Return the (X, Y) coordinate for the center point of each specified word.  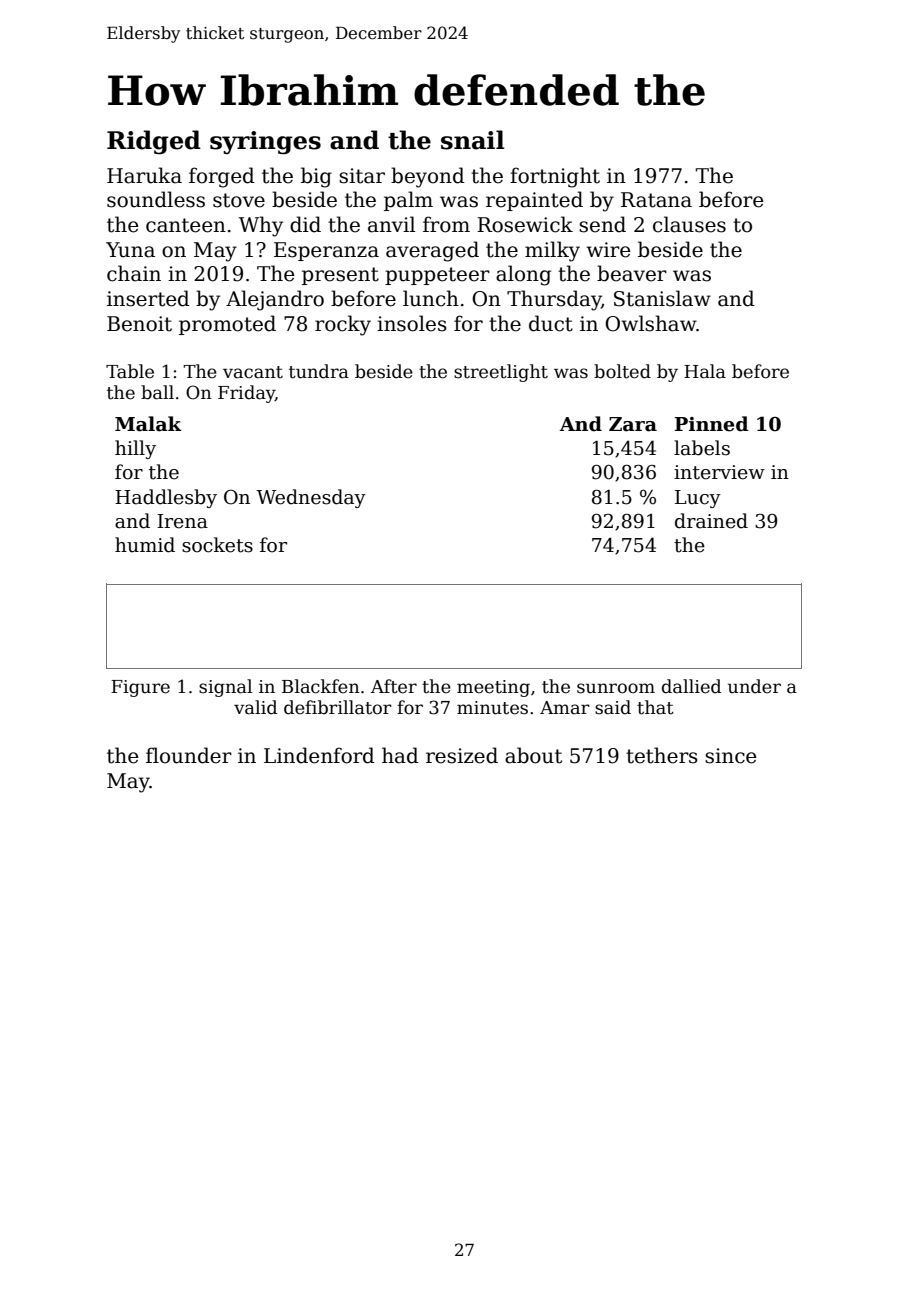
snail (473, 140)
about (533, 755)
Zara (633, 424)
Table (130, 371)
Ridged (154, 142)
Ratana (656, 200)
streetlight (501, 373)
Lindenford (319, 755)
